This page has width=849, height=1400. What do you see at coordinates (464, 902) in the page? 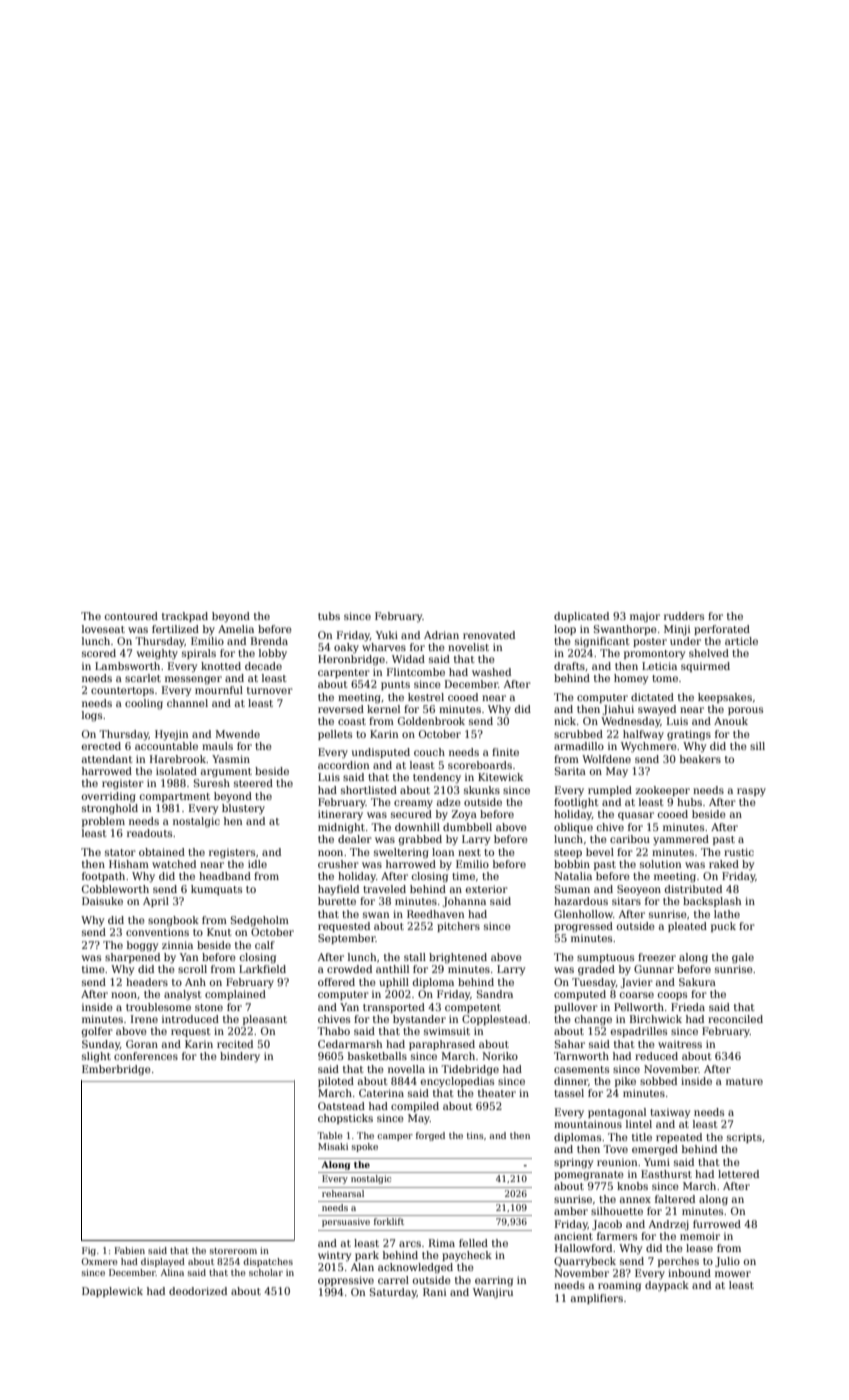
I see `Johanna` at bounding box center [464, 902].
